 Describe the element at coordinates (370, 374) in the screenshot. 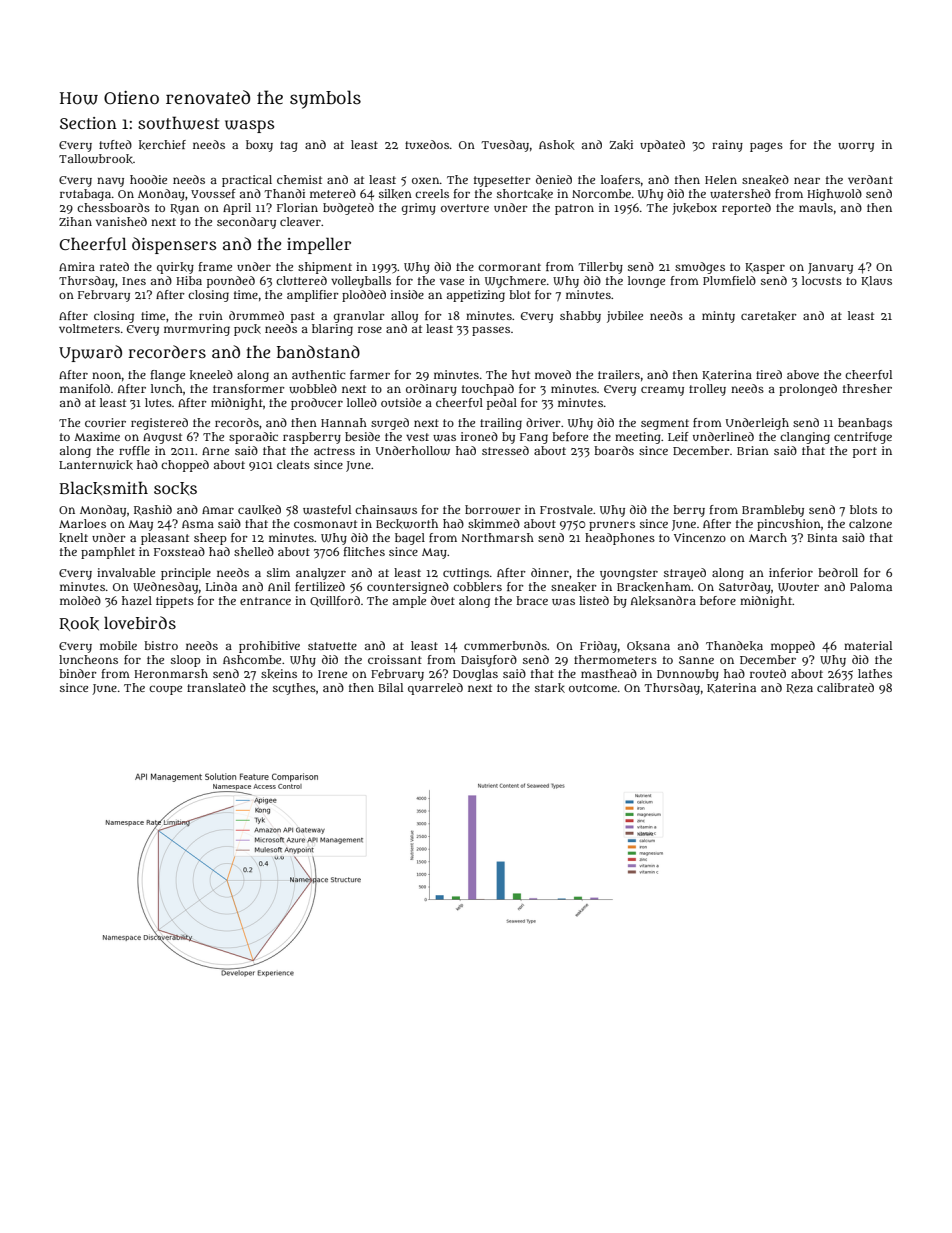

I see `farmer` at that location.
